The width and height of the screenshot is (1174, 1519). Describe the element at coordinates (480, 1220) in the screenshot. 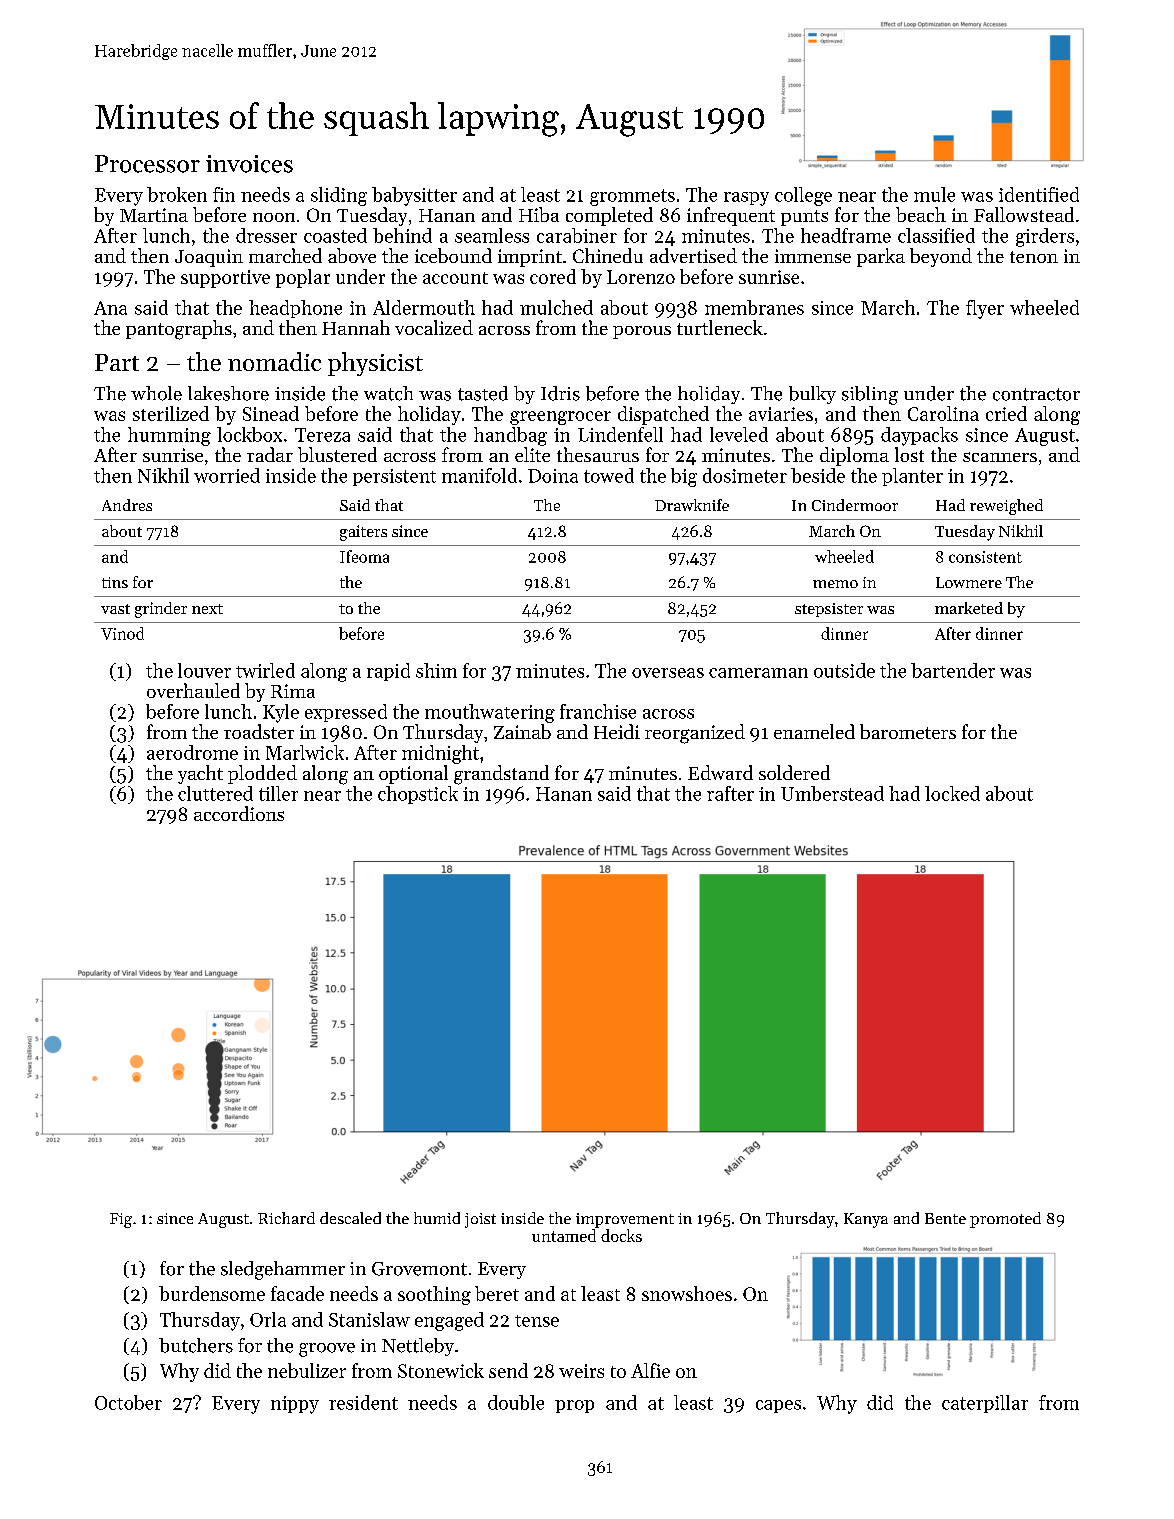

I see `joist` at that location.
